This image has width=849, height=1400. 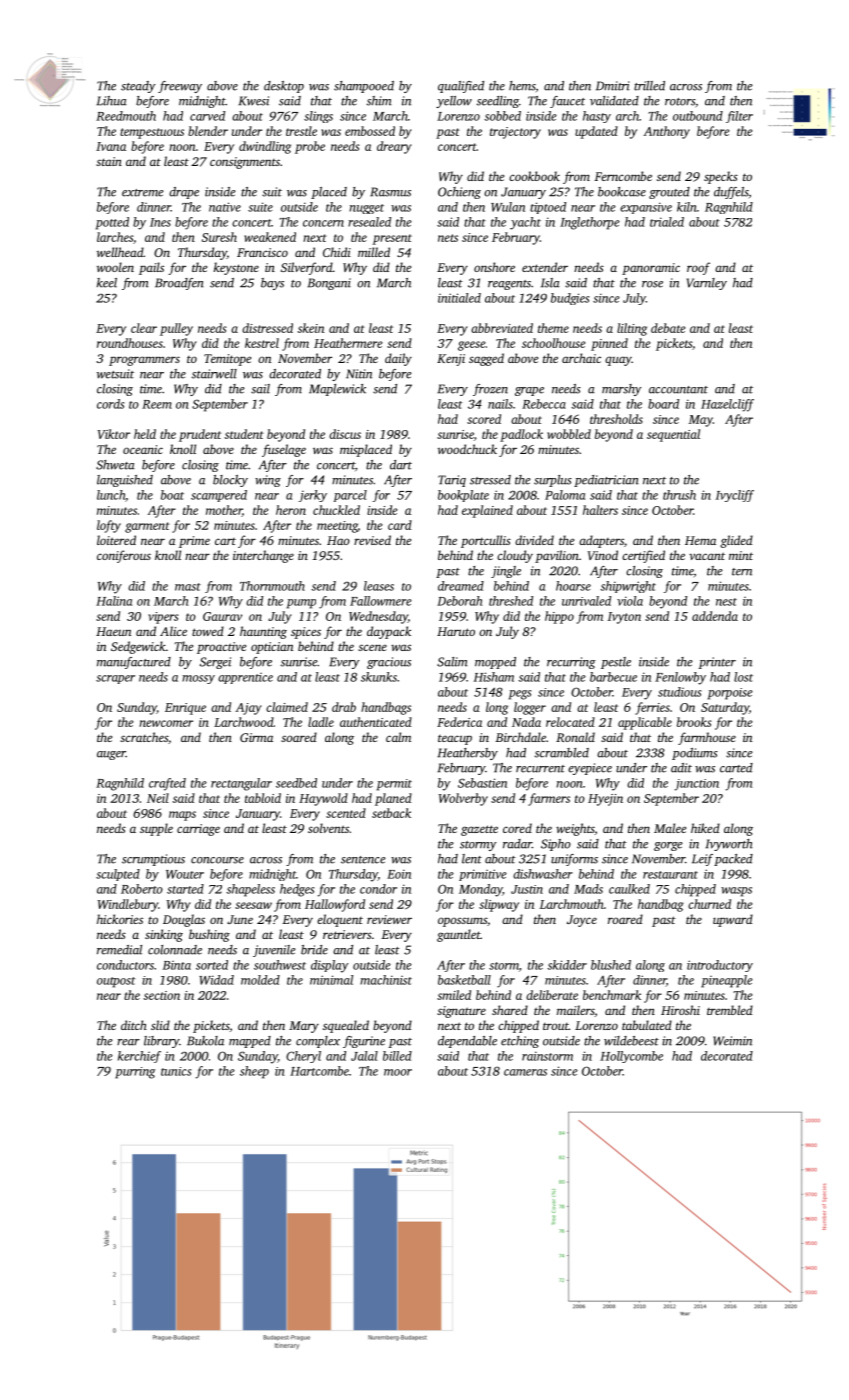 What do you see at coordinates (459, 193) in the image?
I see `Ochieng` at bounding box center [459, 193].
